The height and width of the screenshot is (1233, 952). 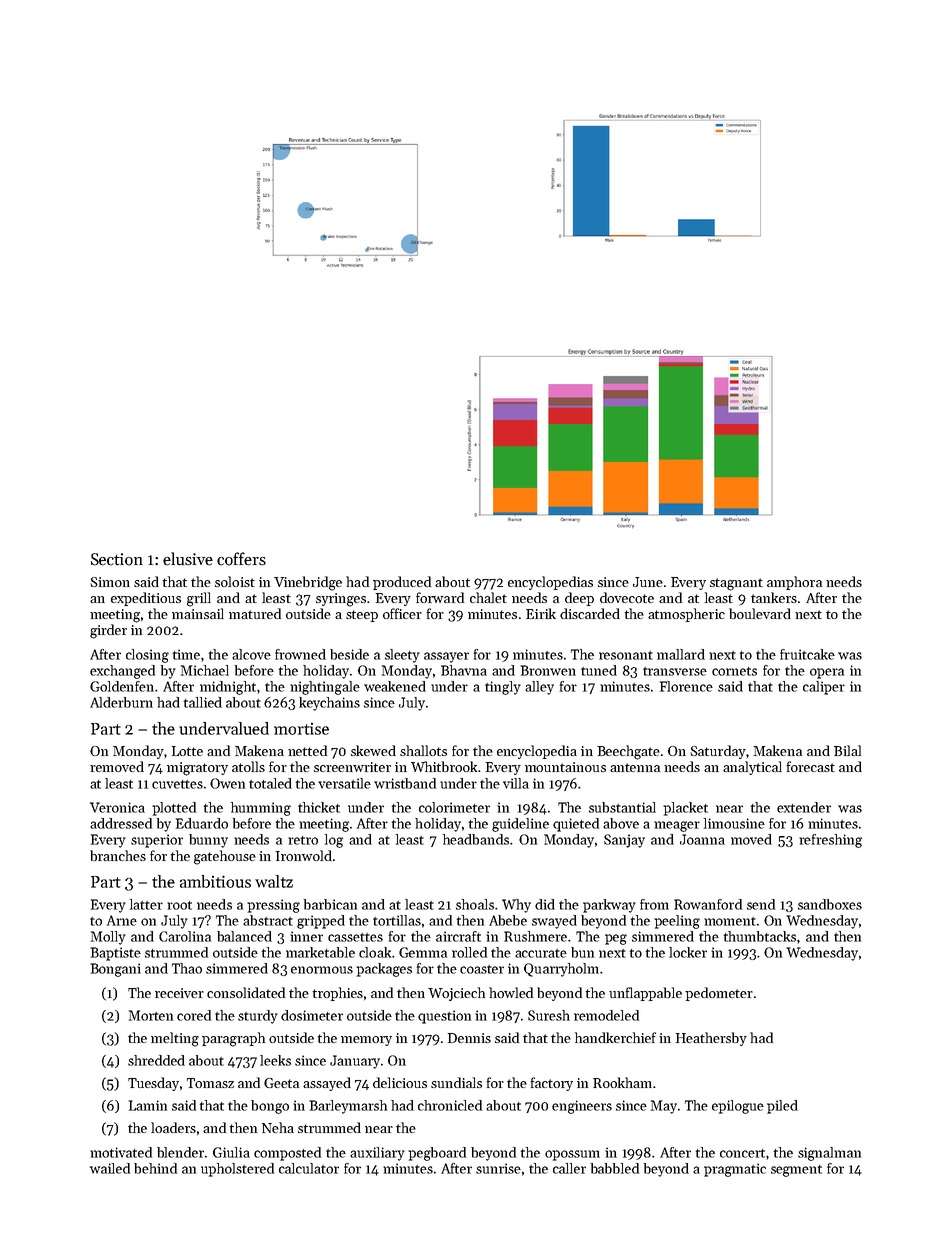 What do you see at coordinates (482, 969) in the screenshot?
I see `coaster` at bounding box center [482, 969].
